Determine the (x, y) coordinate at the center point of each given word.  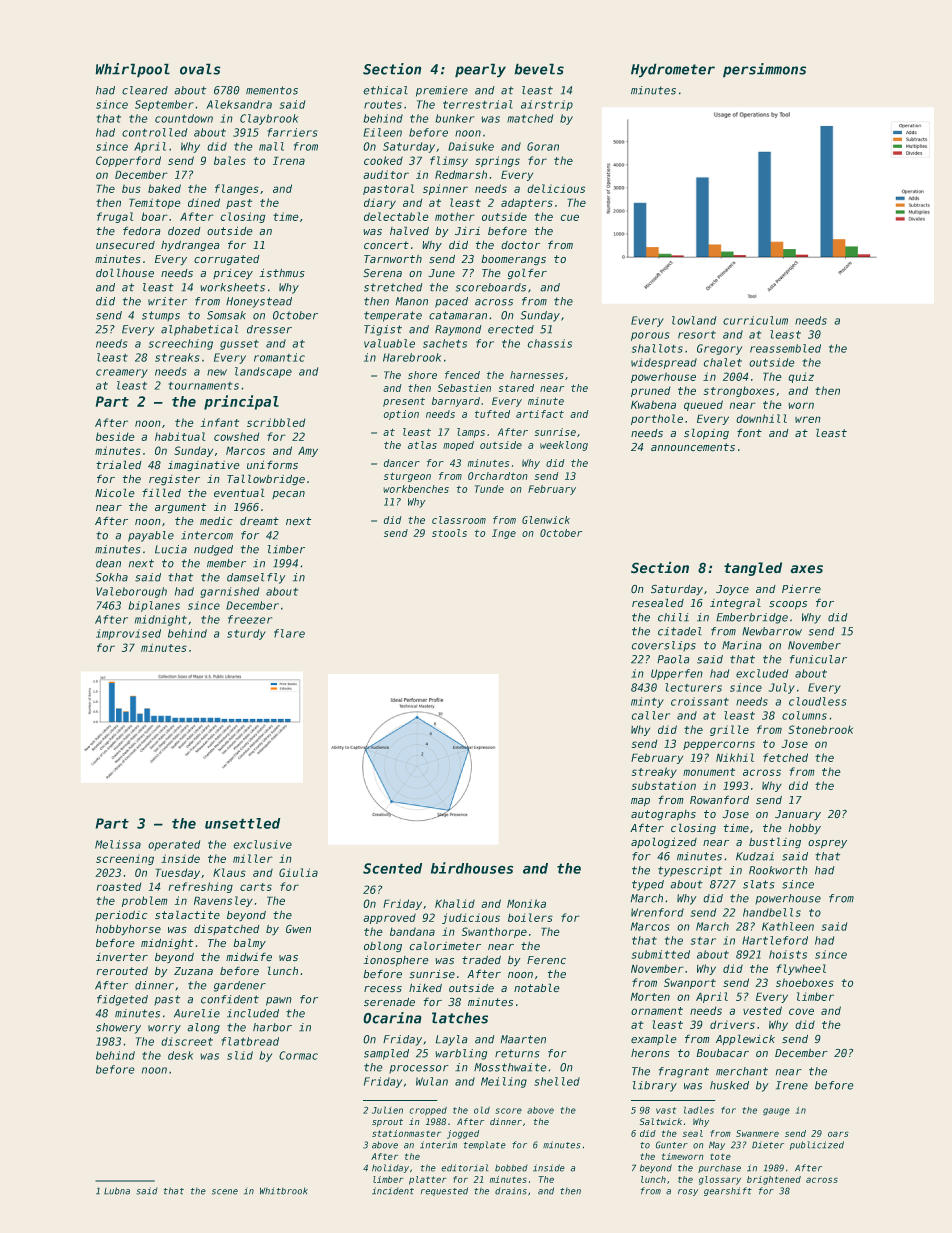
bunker (455, 118)
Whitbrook (284, 1191)
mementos (272, 90)
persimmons (764, 70)
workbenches (416, 489)
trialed (118, 465)
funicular (818, 659)
